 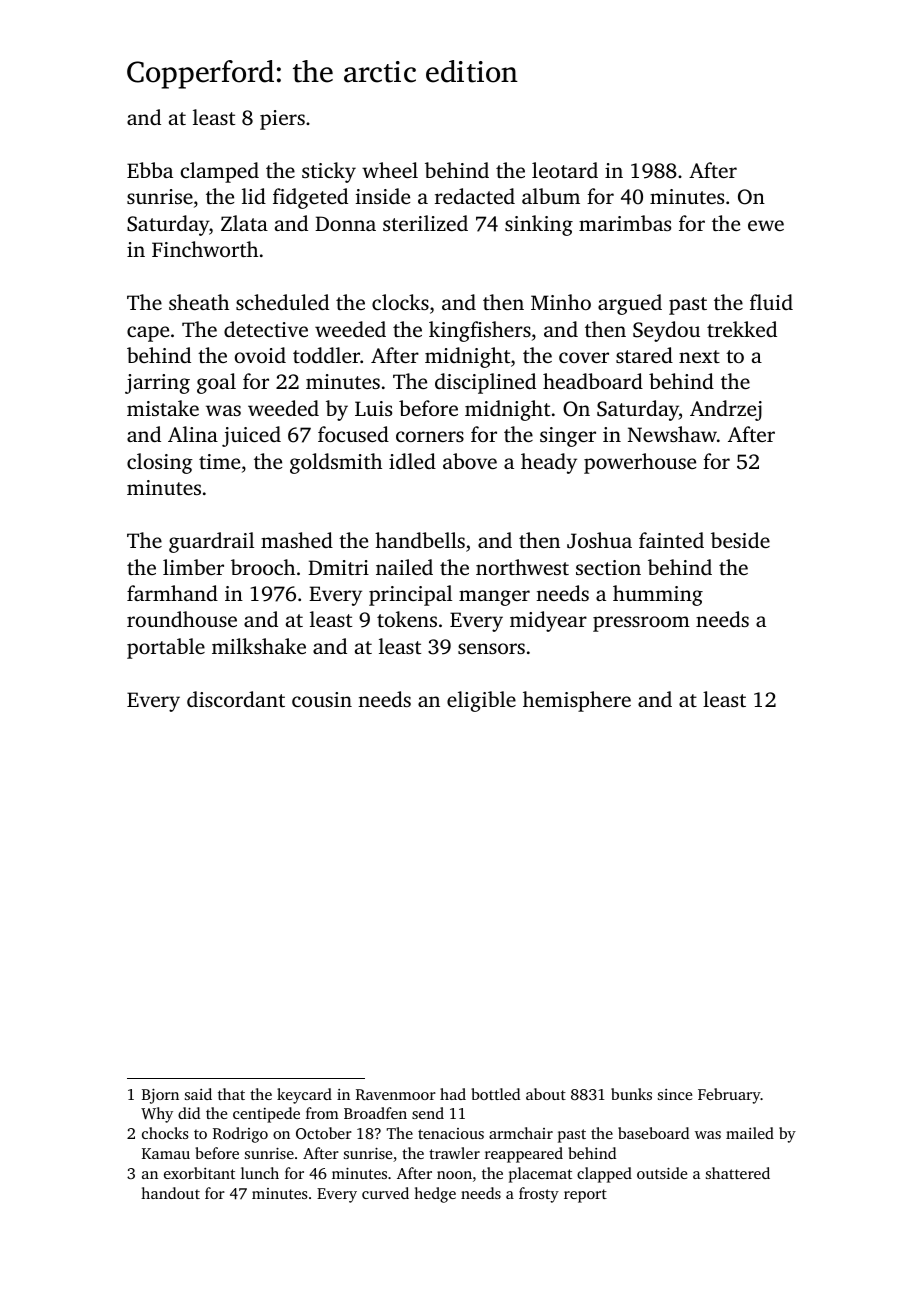 What do you see at coordinates (236, 699) in the document?
I see `discordant` at bounding box center [236, 699].
